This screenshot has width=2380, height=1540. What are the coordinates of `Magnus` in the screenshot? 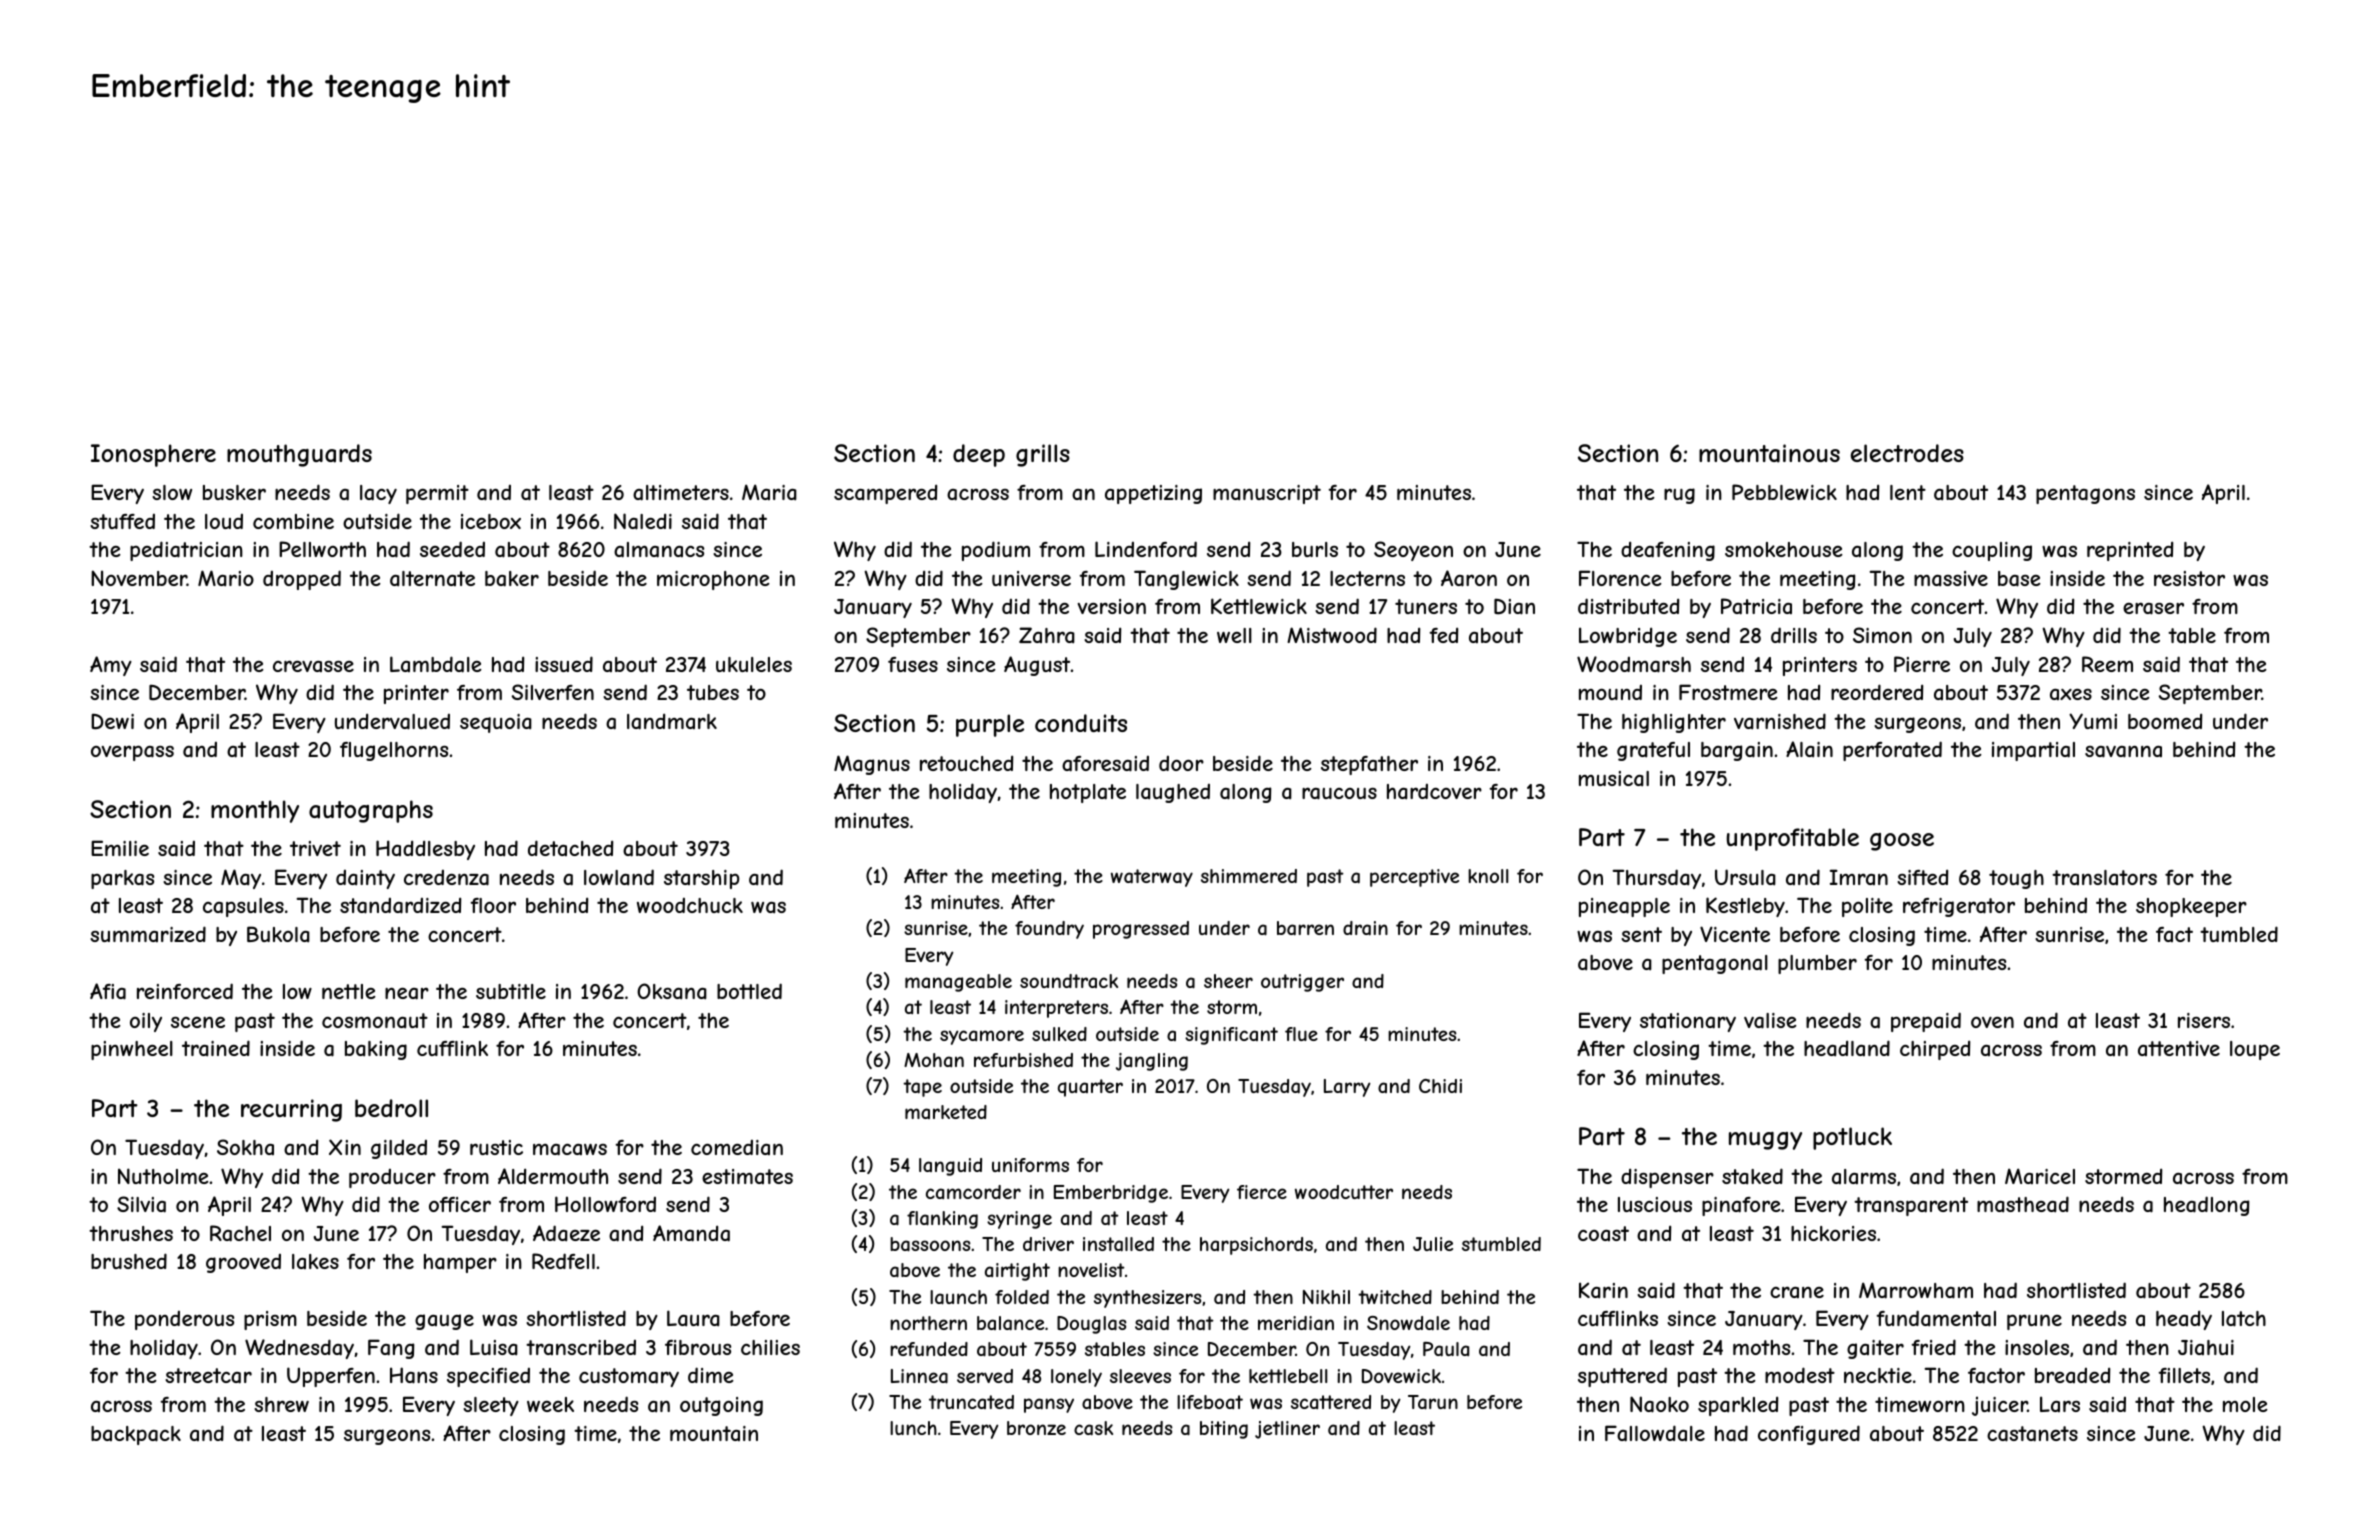 It's located at (872, 765).
